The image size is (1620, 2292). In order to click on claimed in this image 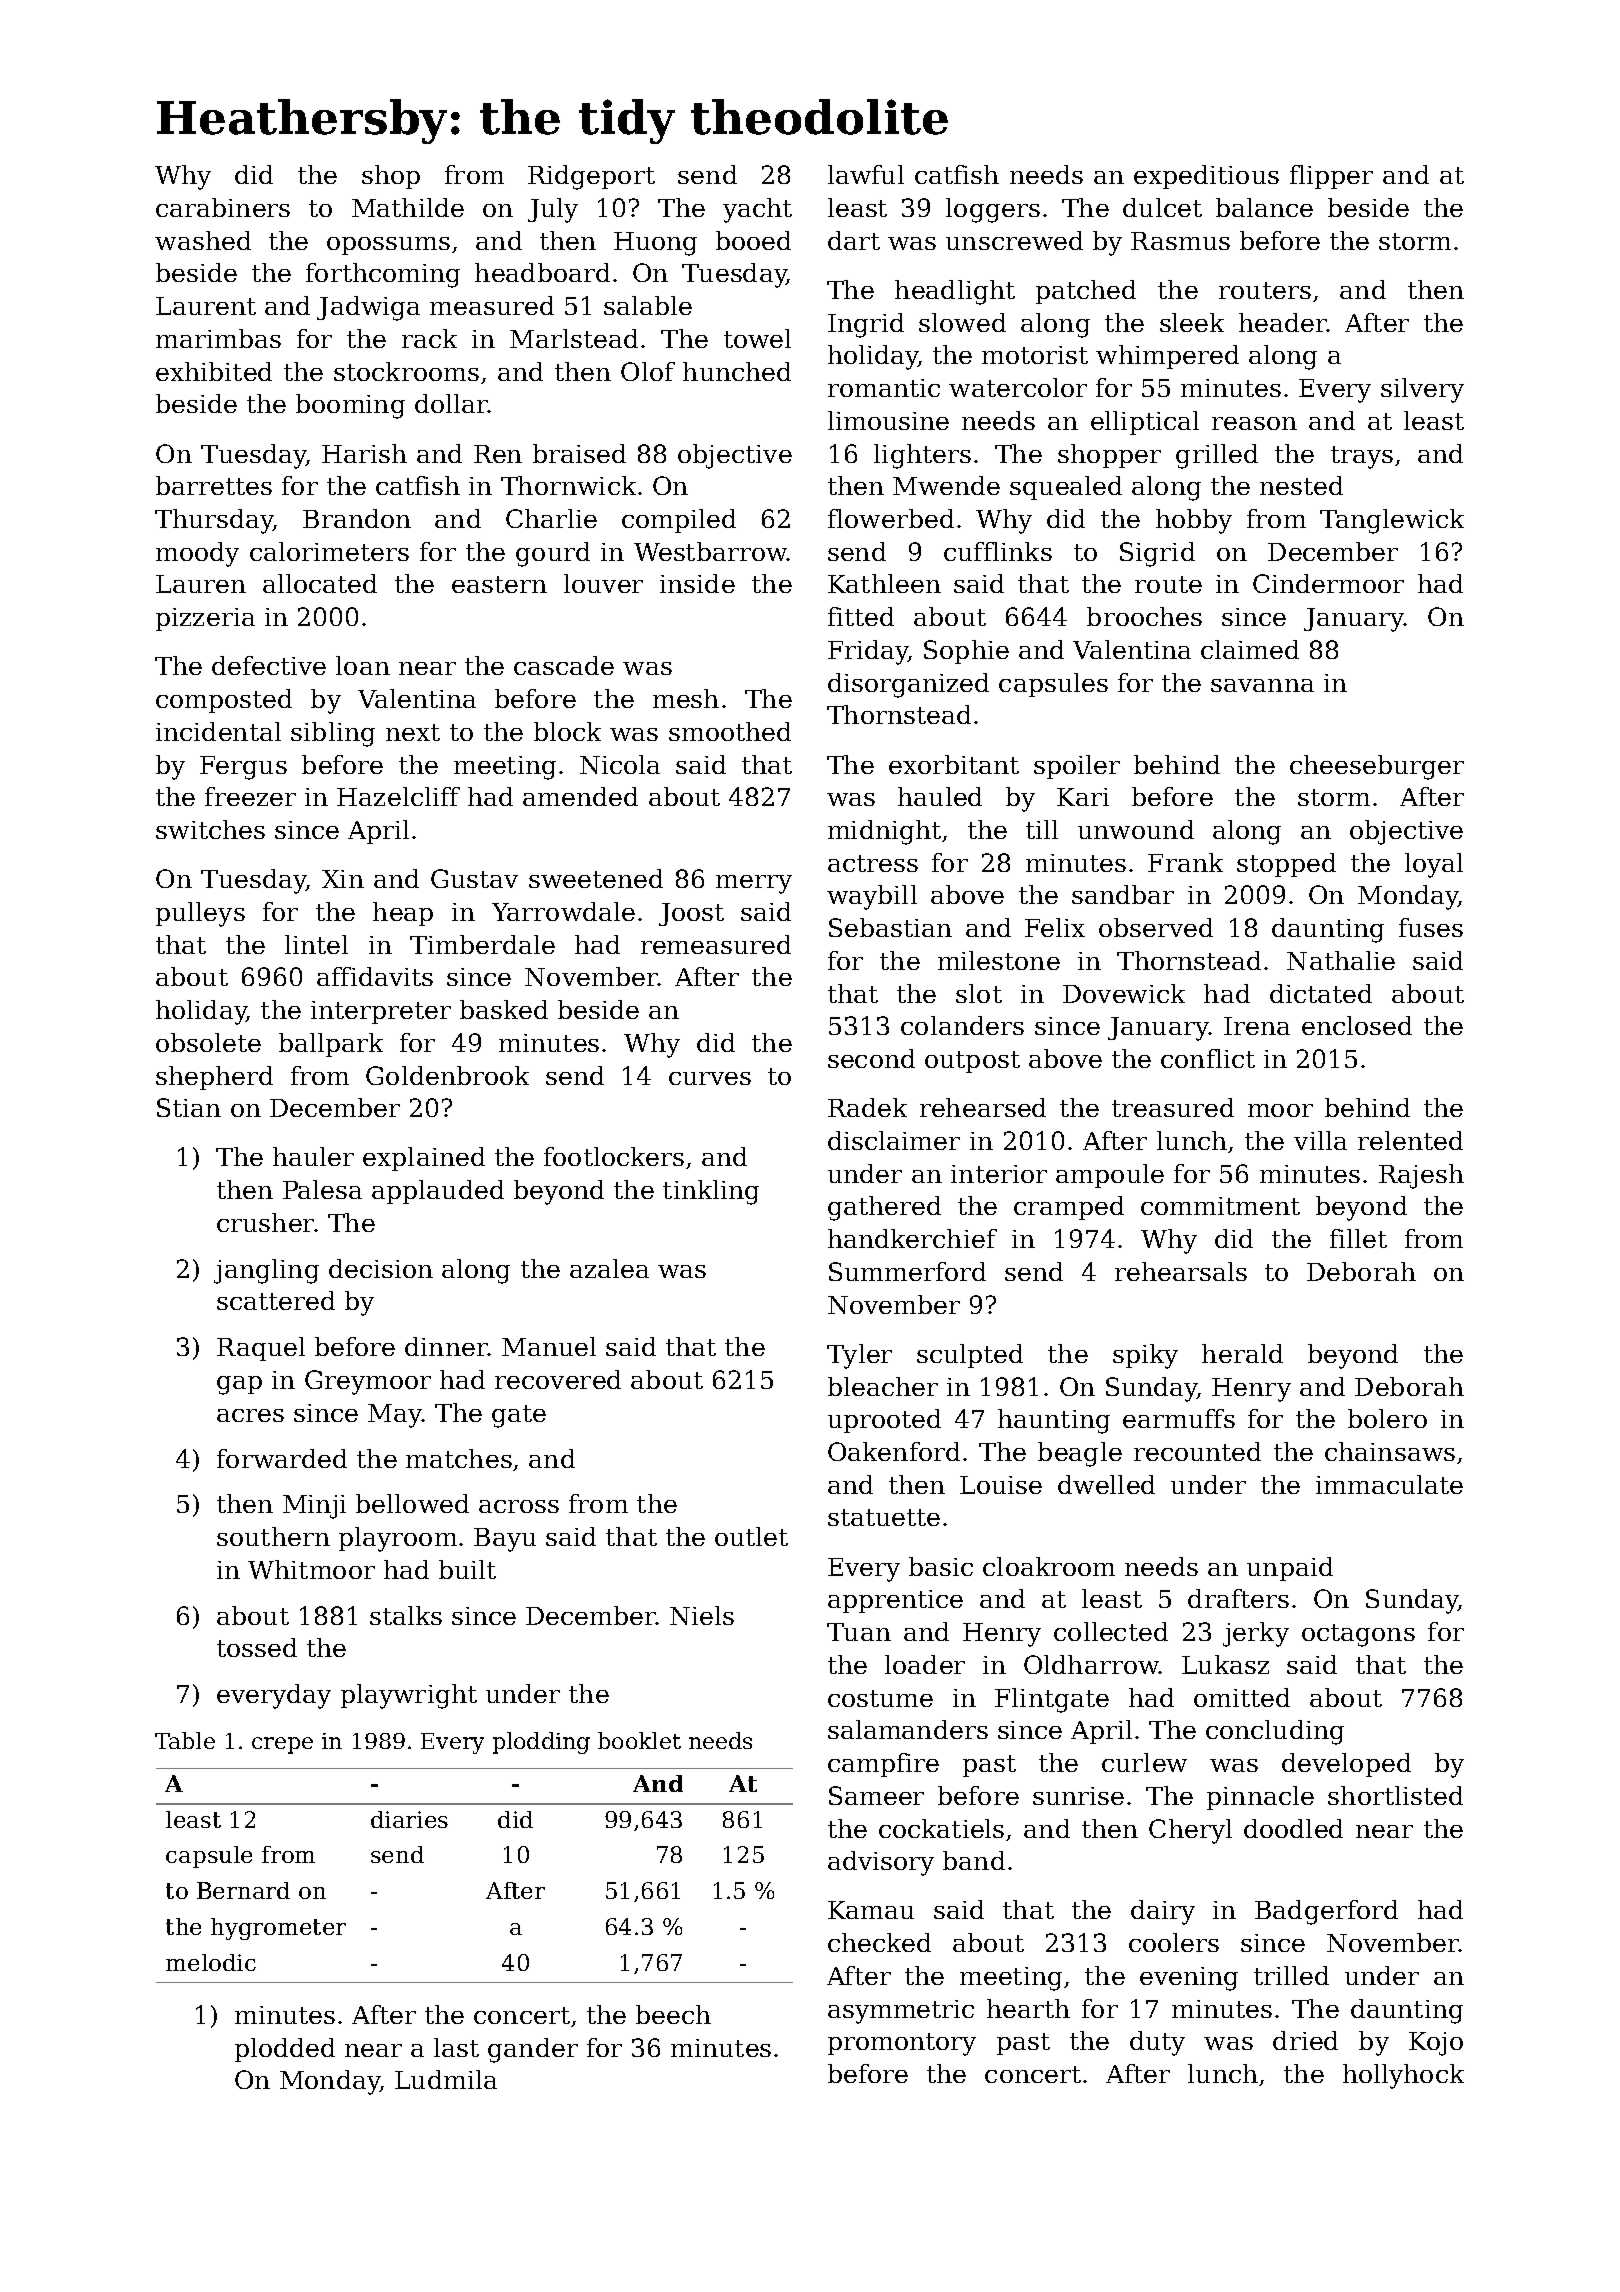, I will do `click(1250, 649)`.
